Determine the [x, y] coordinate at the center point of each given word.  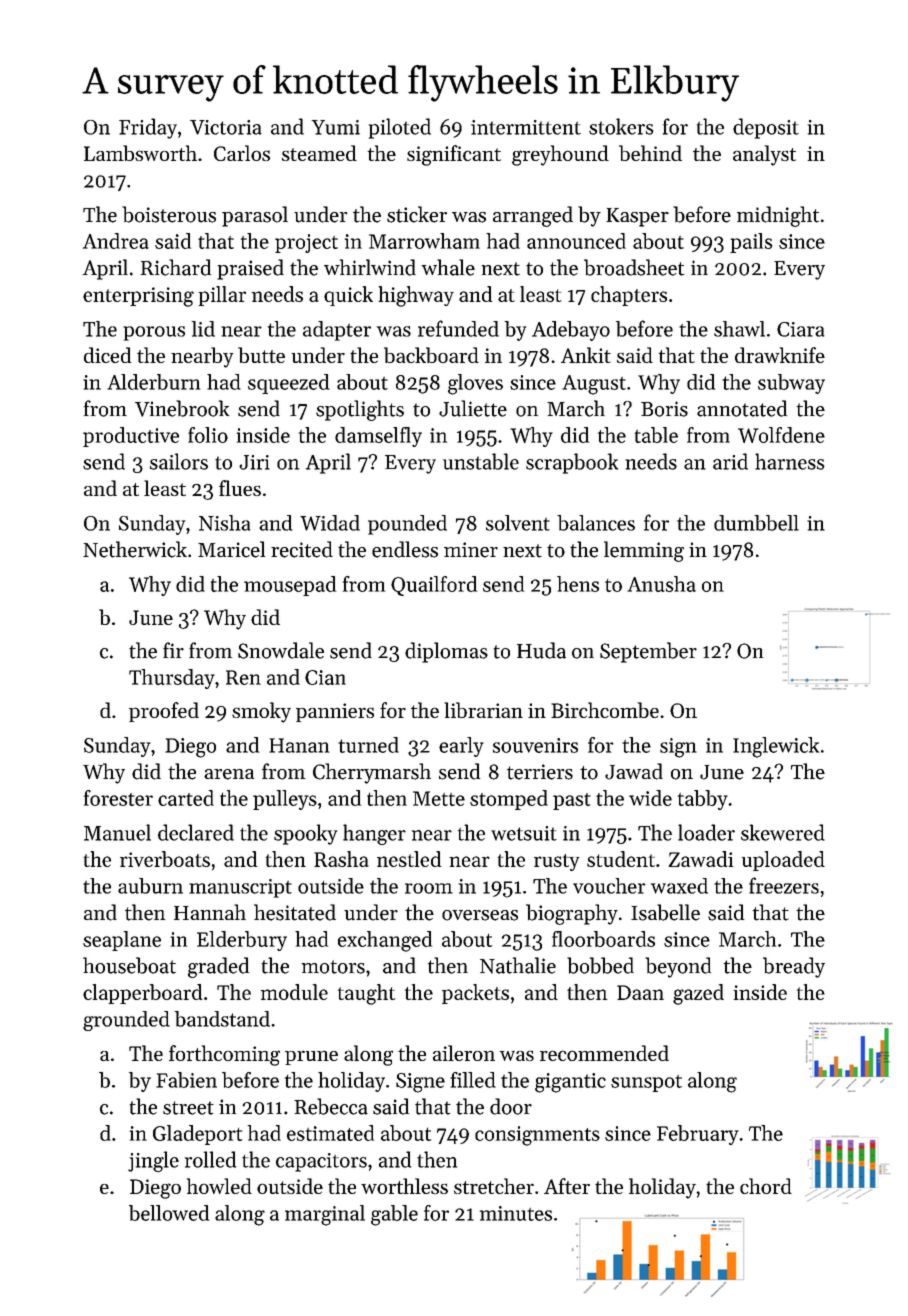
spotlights [360, 410]
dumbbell [756, 523]
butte [261, 355]
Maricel [231, 549]
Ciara [800, 329]
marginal [325, 1215]
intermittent [526, 127]
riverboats [165, 859]
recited [302, 549]
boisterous [169, 214]
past [572, 801]
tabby [703, 800]
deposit [766, 128]
